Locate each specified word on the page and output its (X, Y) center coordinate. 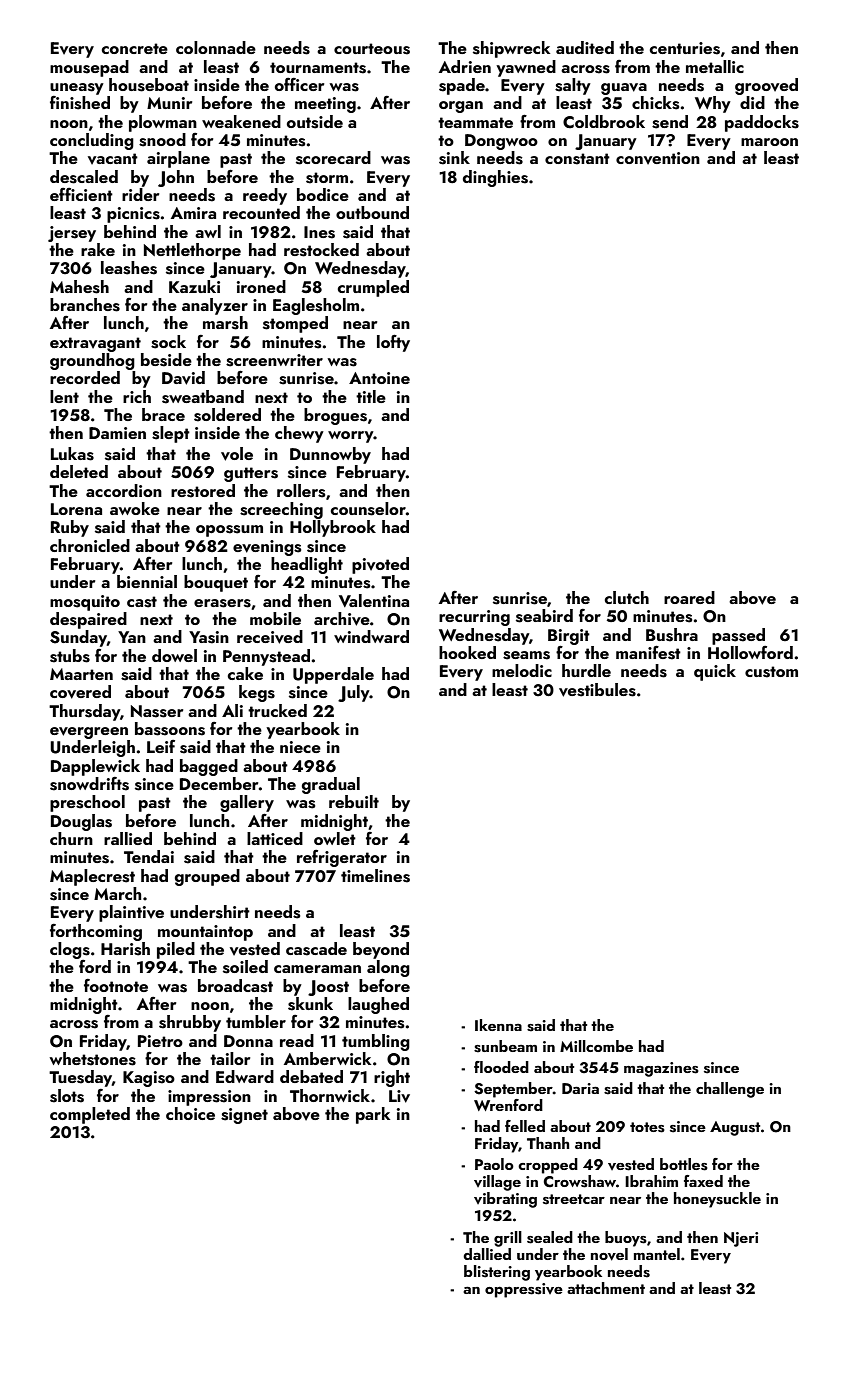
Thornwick (330, 1095)
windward (371, 636)
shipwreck (511, 49)
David (183, 378)
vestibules (597, 690)
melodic (522, 670)
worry (351, 437)
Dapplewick (95, 767)
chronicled (90, 545)
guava (624, 89)
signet (244, 1116)
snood (162, 140)
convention (658, 158)
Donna (248, 1041)
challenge (730, 1090)
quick (715, 672)
